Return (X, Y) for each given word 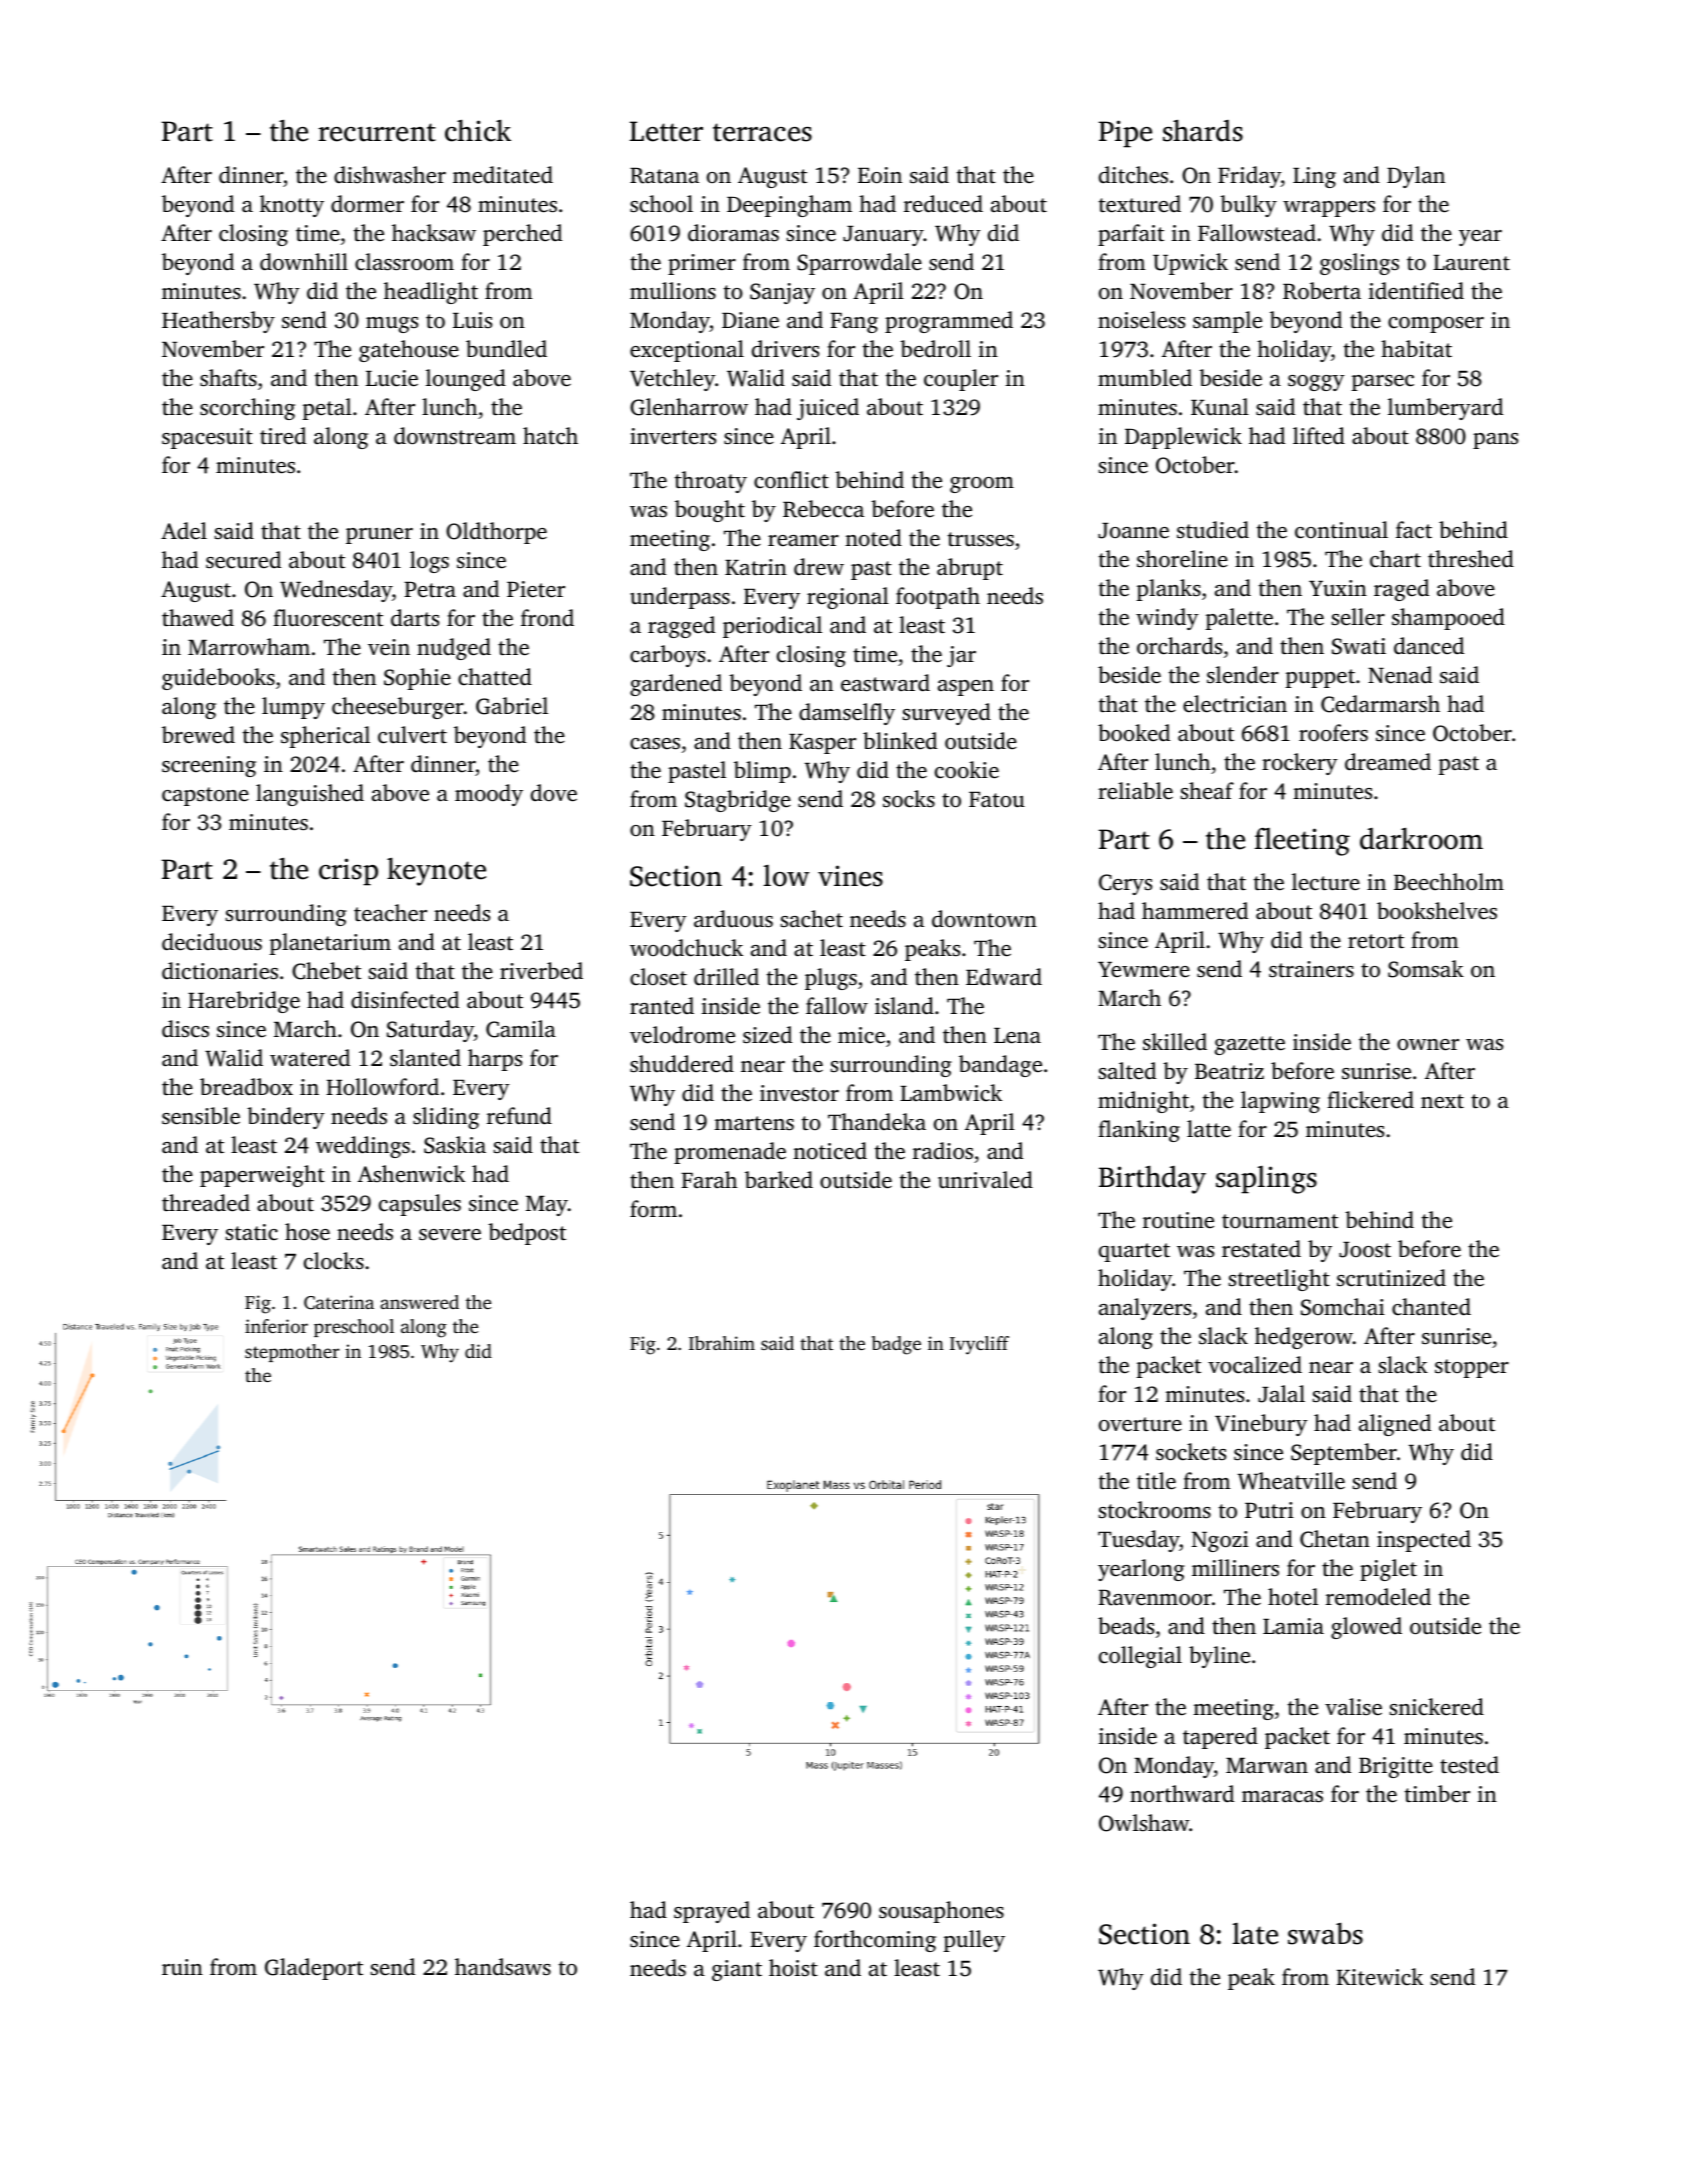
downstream (455, 436)
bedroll (935, 348)
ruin (182, 1967)
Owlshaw (1144, 1823)
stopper (1472, 1368)
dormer (367, 203)
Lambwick (951, 1092)
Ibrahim (722, 1343)
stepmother (292, 1353)
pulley (974, 1941)
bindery (286, 1118)
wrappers (1329, 209)
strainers (1311, 969)
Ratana (664, 176)
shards (1203, 131)
